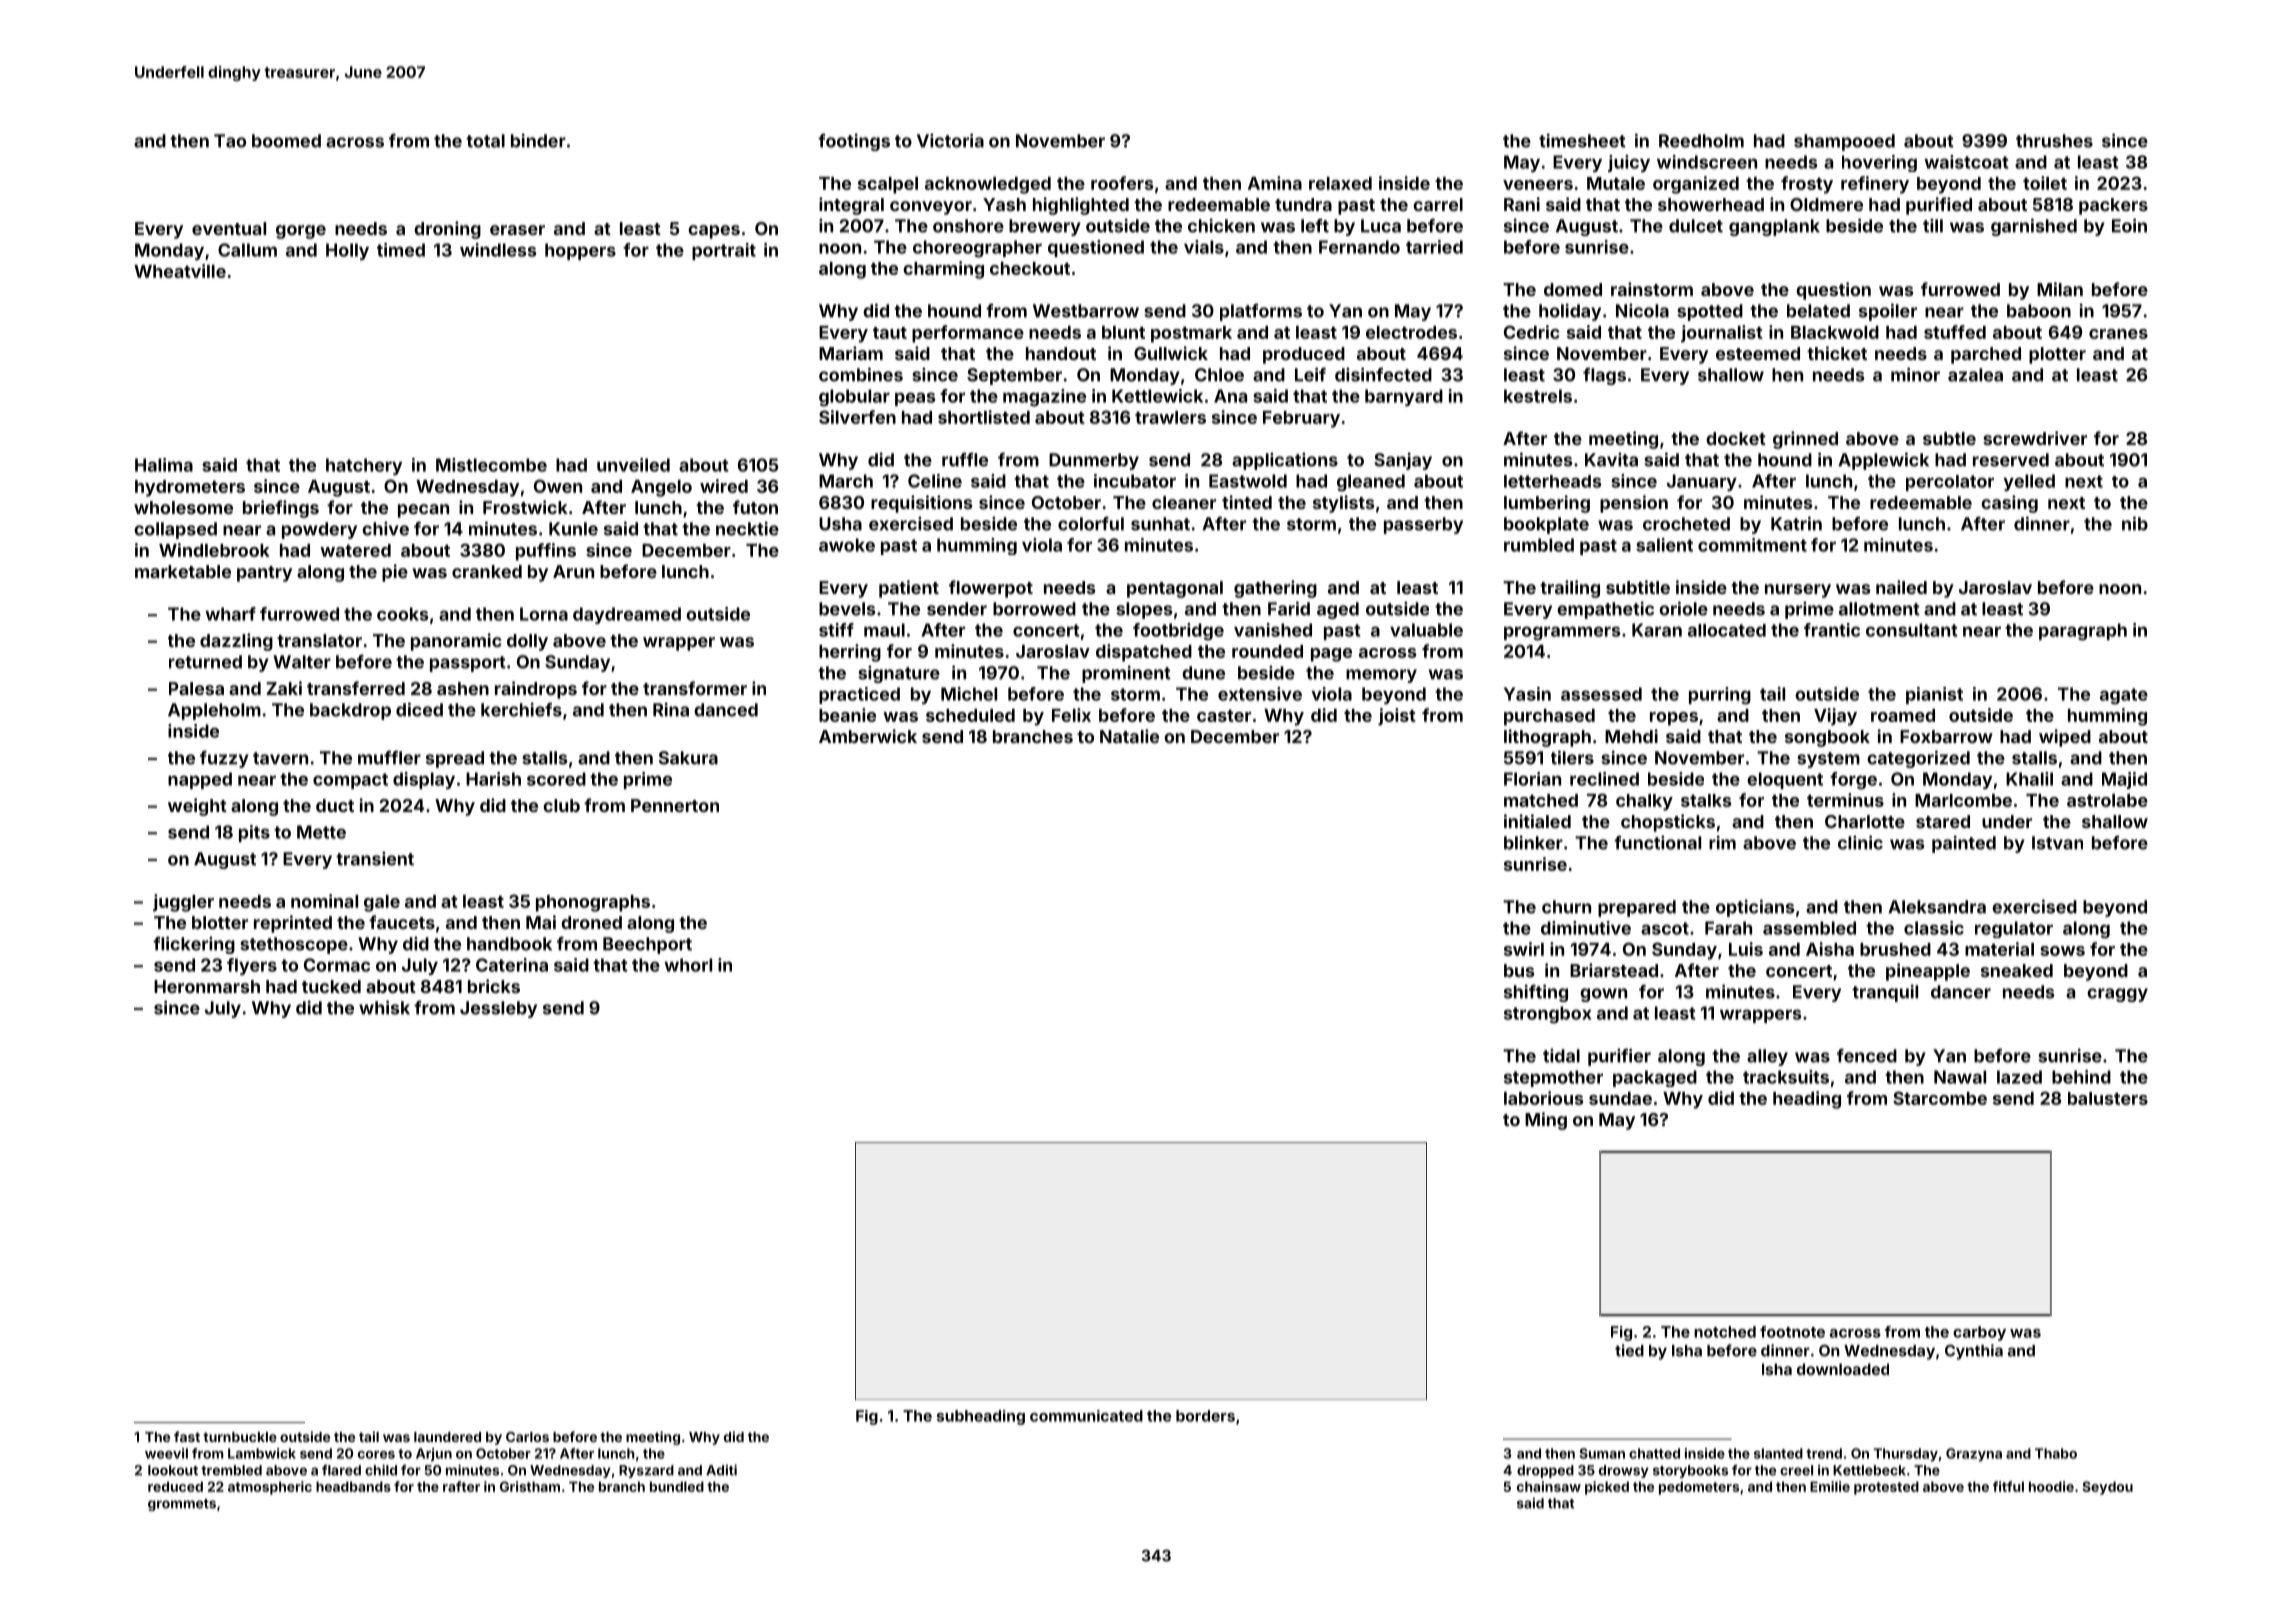 This page has width=2282, height=1614. I want to click on gorge, so click(301, 232).
